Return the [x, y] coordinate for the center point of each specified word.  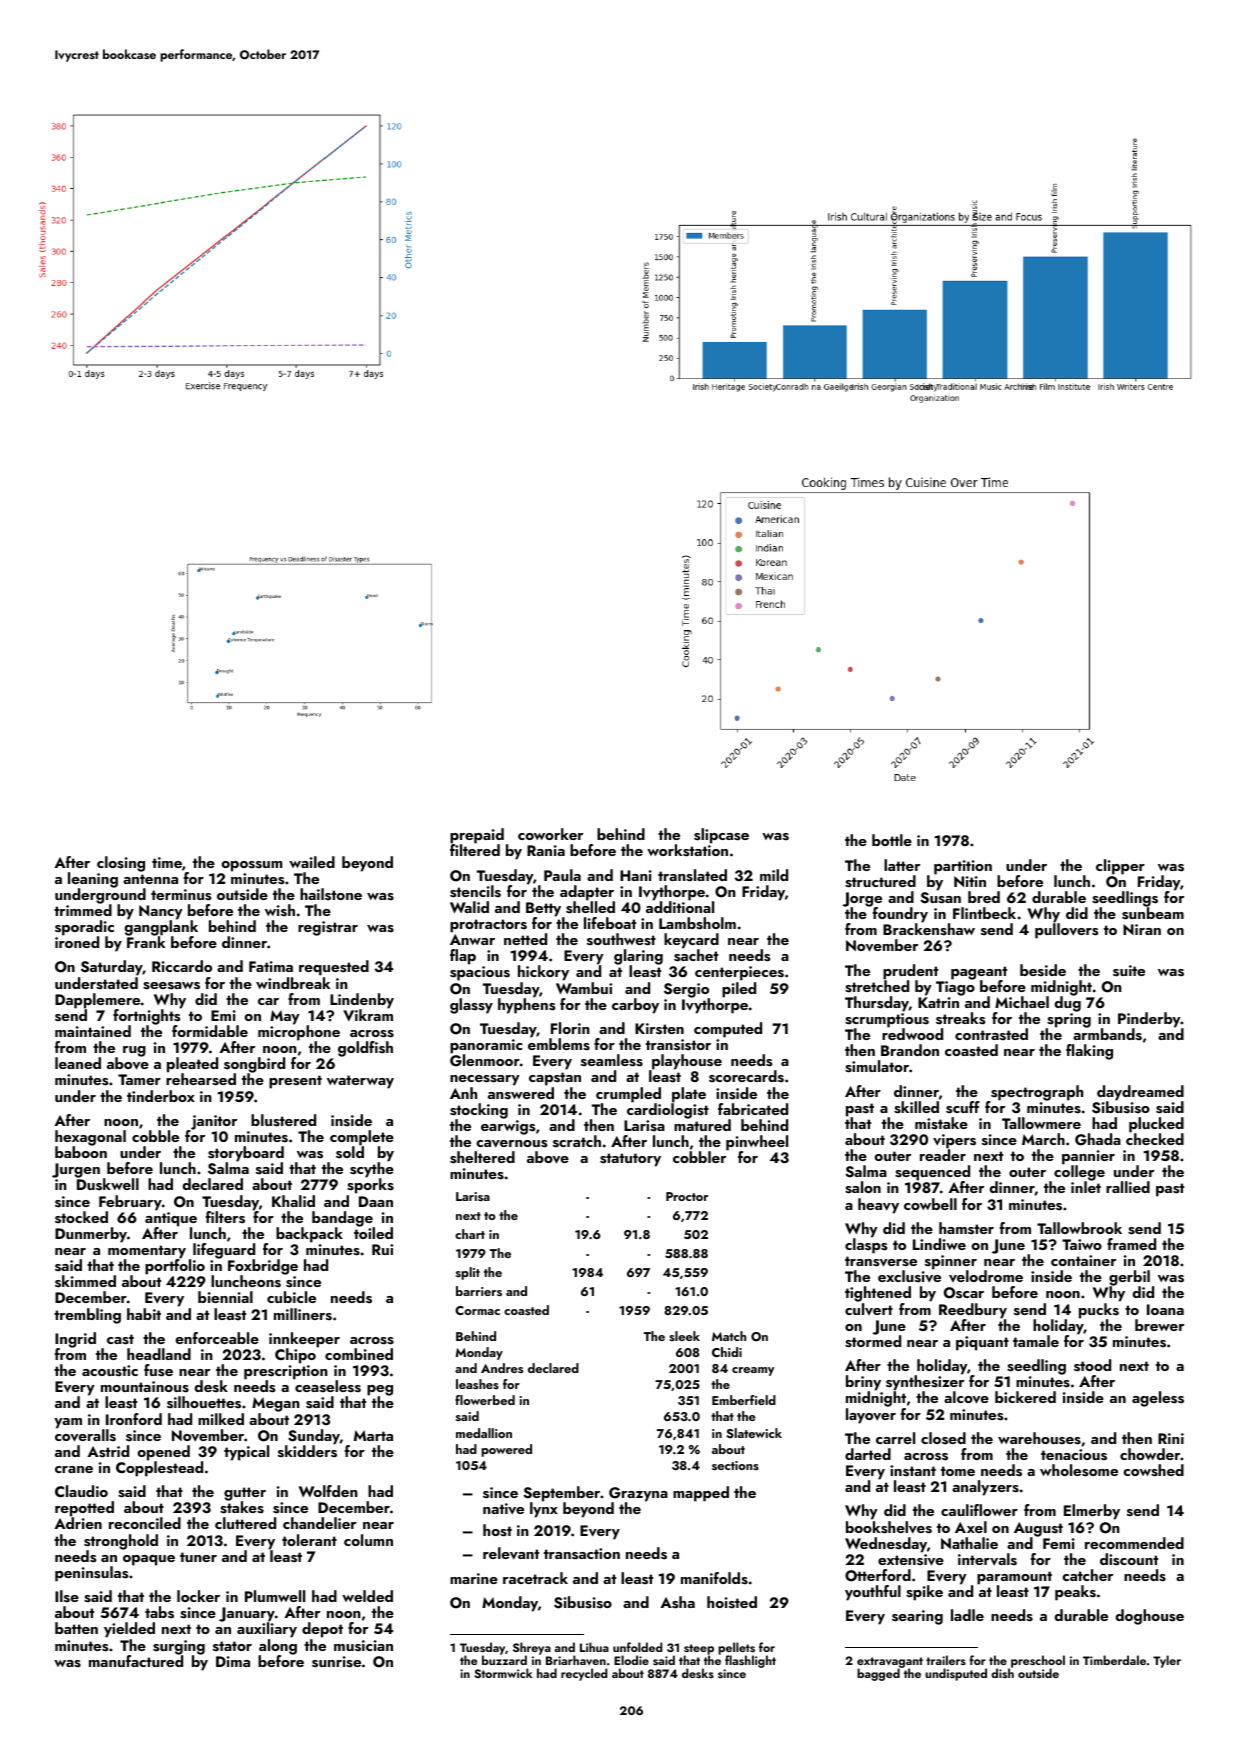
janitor [214, 1122]
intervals [987, 1559]
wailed [312, 862]
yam [68, 1423]
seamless [612, 1060]
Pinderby [1149, 1020]
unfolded [638, 1647]
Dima [233, 1661]
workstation [687, 851]
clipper [1120, 867]
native [503, 1509]
